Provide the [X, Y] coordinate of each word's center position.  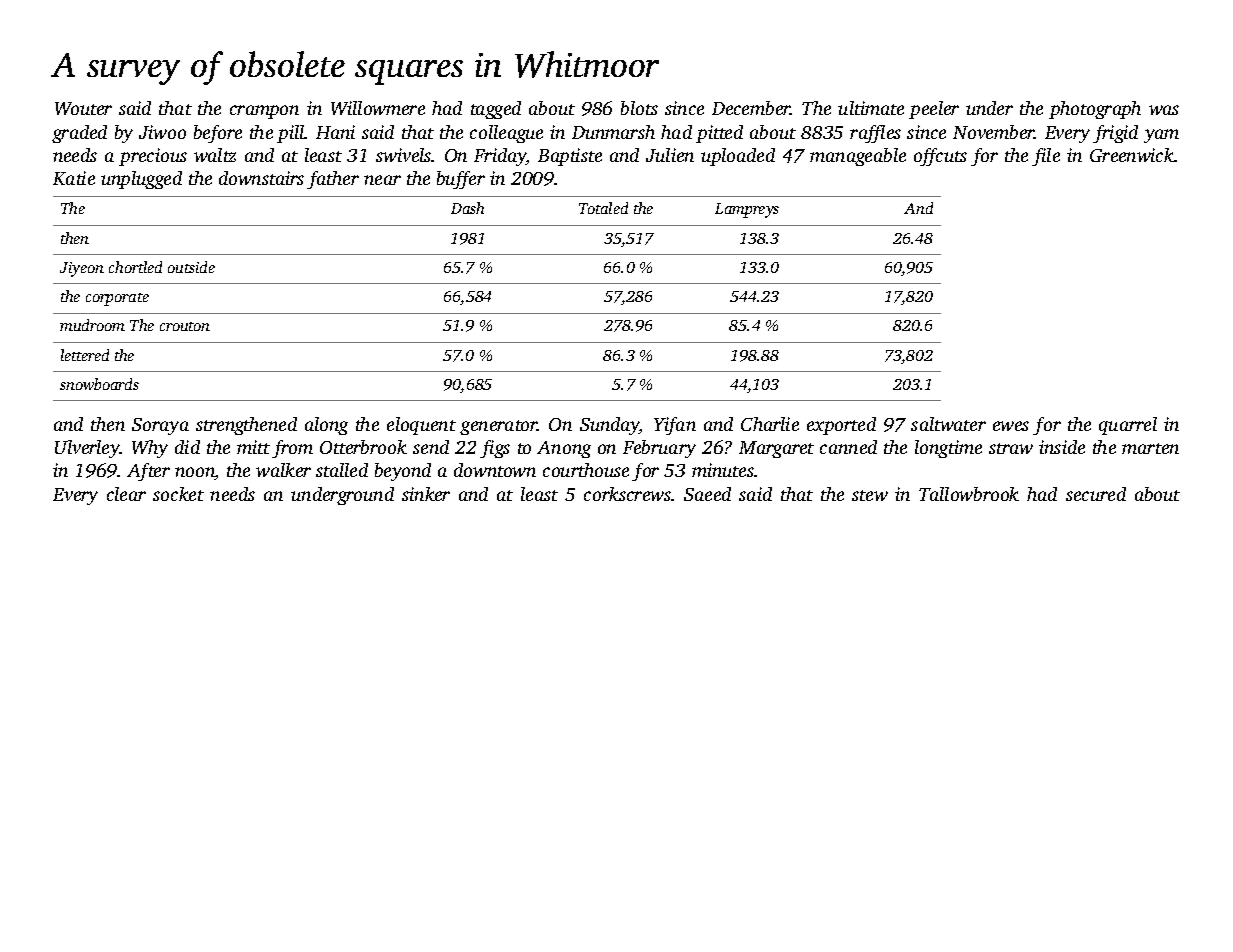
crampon [264, 112]
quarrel [1128, 426]
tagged [496, 110]
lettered [85, 355]
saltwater [948, 424]
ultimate [871, 108]
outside [191, 267]
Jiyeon [82, 269]
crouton [185, 326]
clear [126, 494]
